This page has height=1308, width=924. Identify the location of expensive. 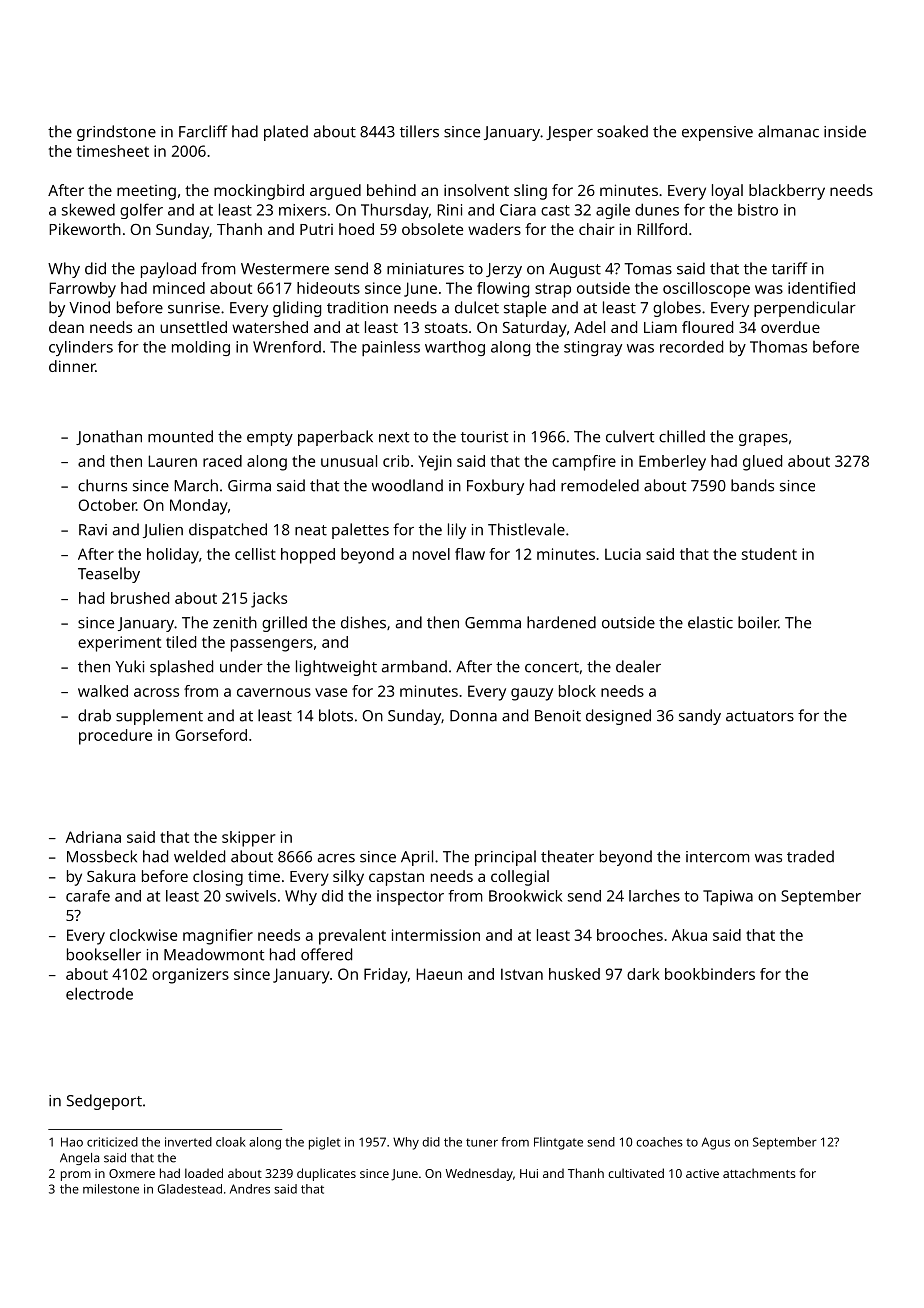
(717, 133).
